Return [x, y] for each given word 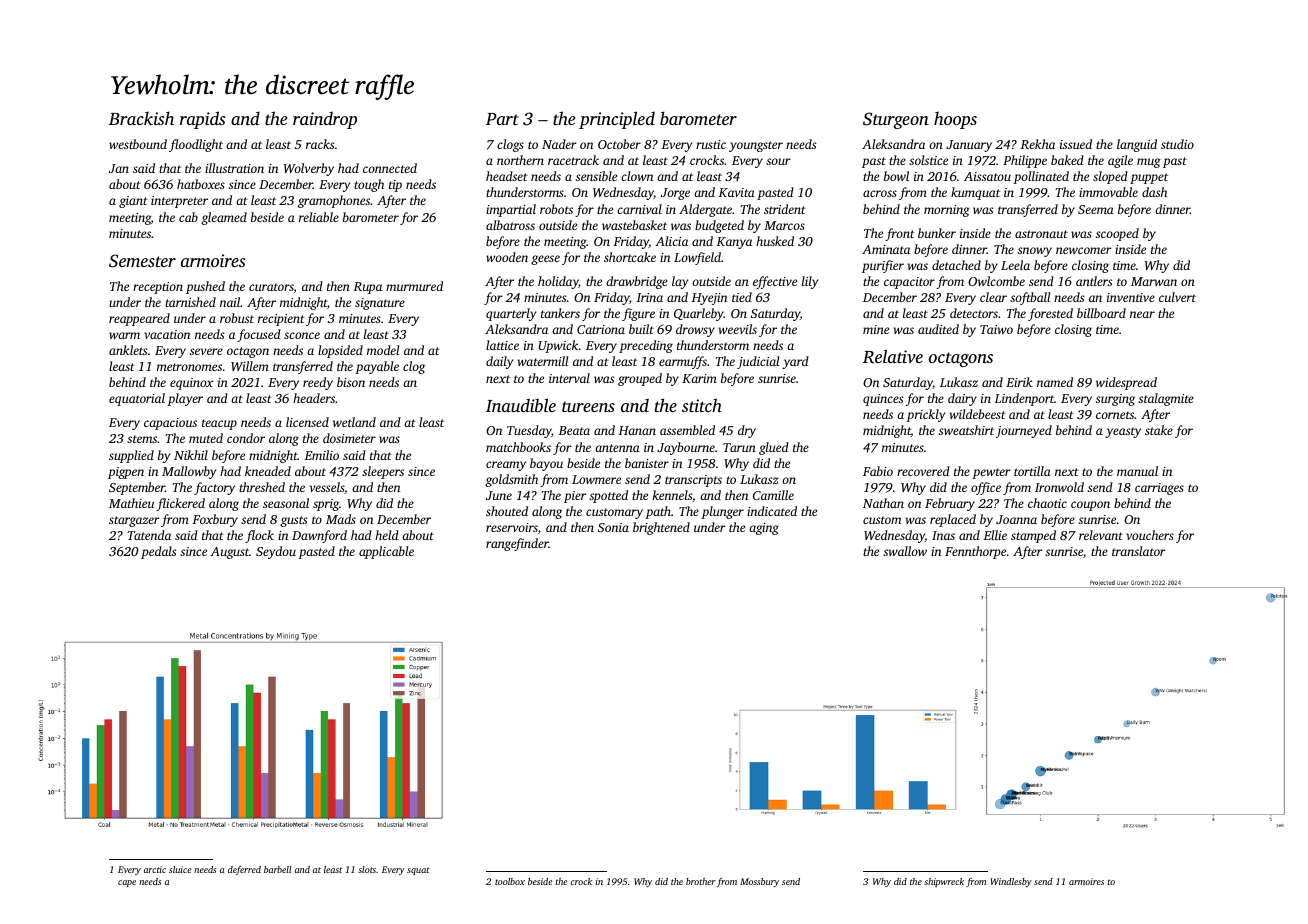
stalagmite [1166, 399]
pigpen [126, 473]
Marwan [1154, 281]
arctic [155, 869]
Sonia [613, 527]
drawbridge [637, 282]
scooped [1117, 234]
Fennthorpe [975, 552]
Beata [574, 430]
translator [1139, 551]
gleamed [224, 218]
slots [367, 869]
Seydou [276, 552]
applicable [386, 552]
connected [390, 168]
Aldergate [705, 210]
